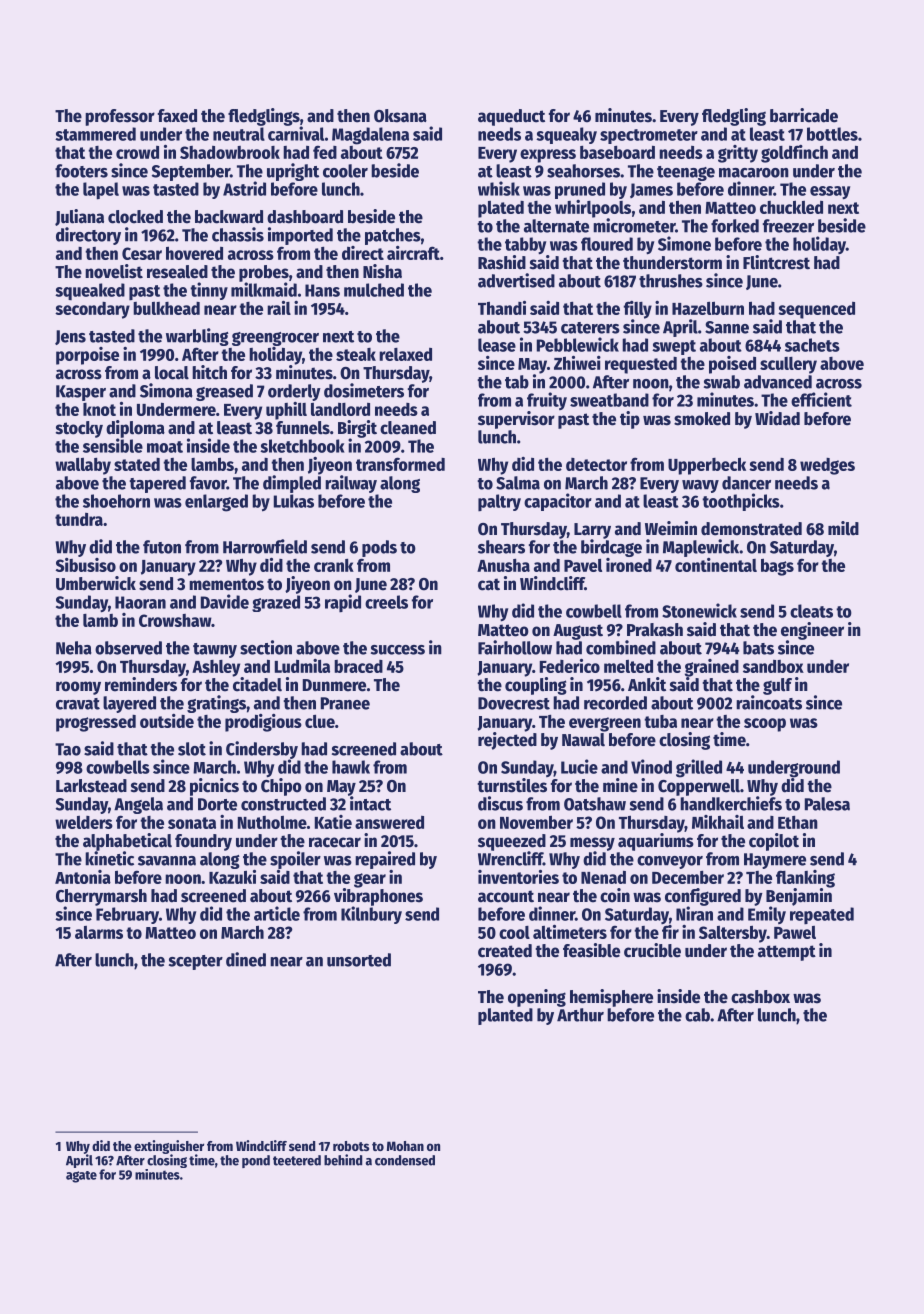 The image size is (924, 1314). What do you see at coordinates (812, 631) in the screenshot?
I see `engineer` at bounding box center [812, 631].
